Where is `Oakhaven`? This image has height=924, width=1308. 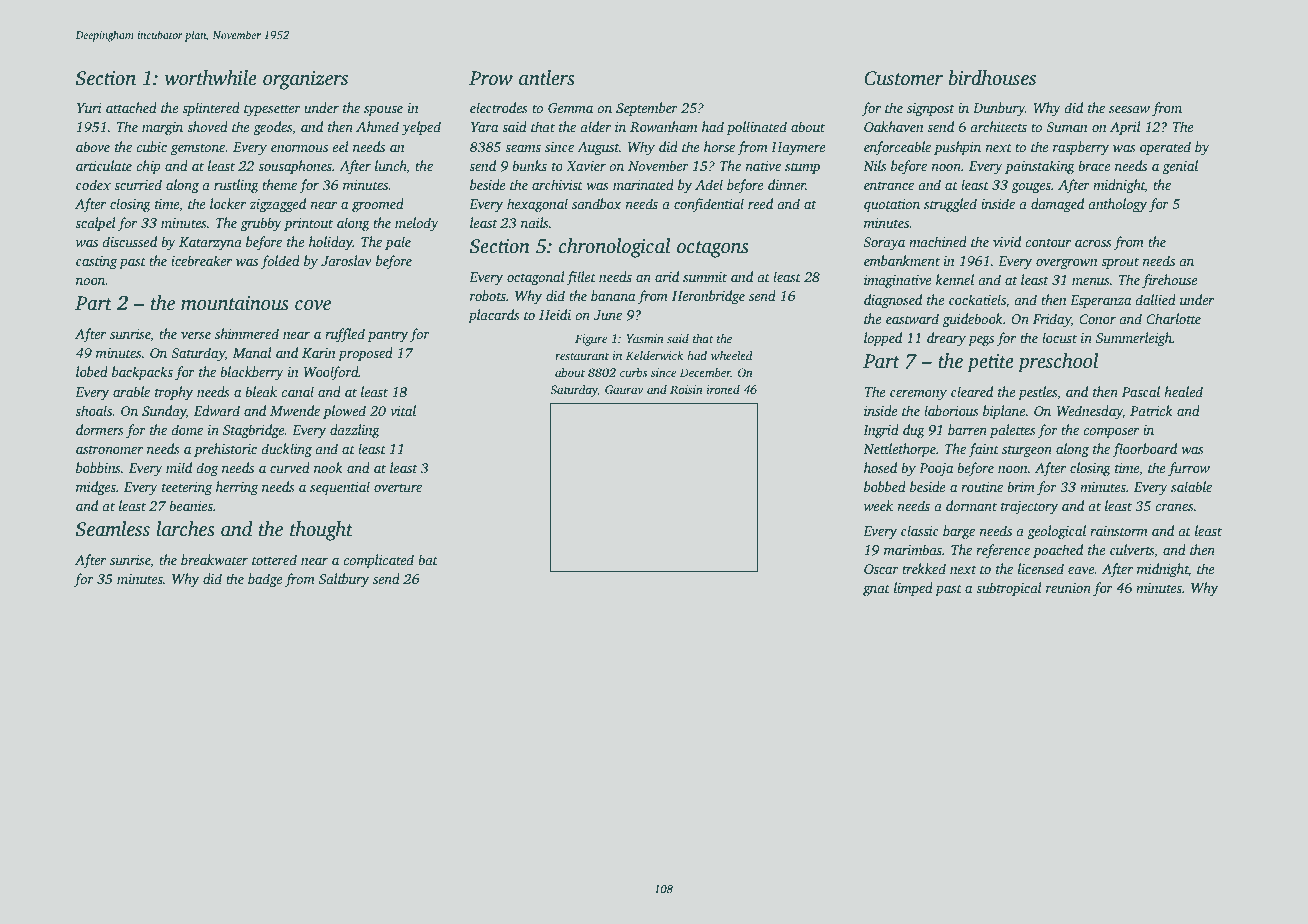
Oakhaven is located at coordinates (894, 126).
